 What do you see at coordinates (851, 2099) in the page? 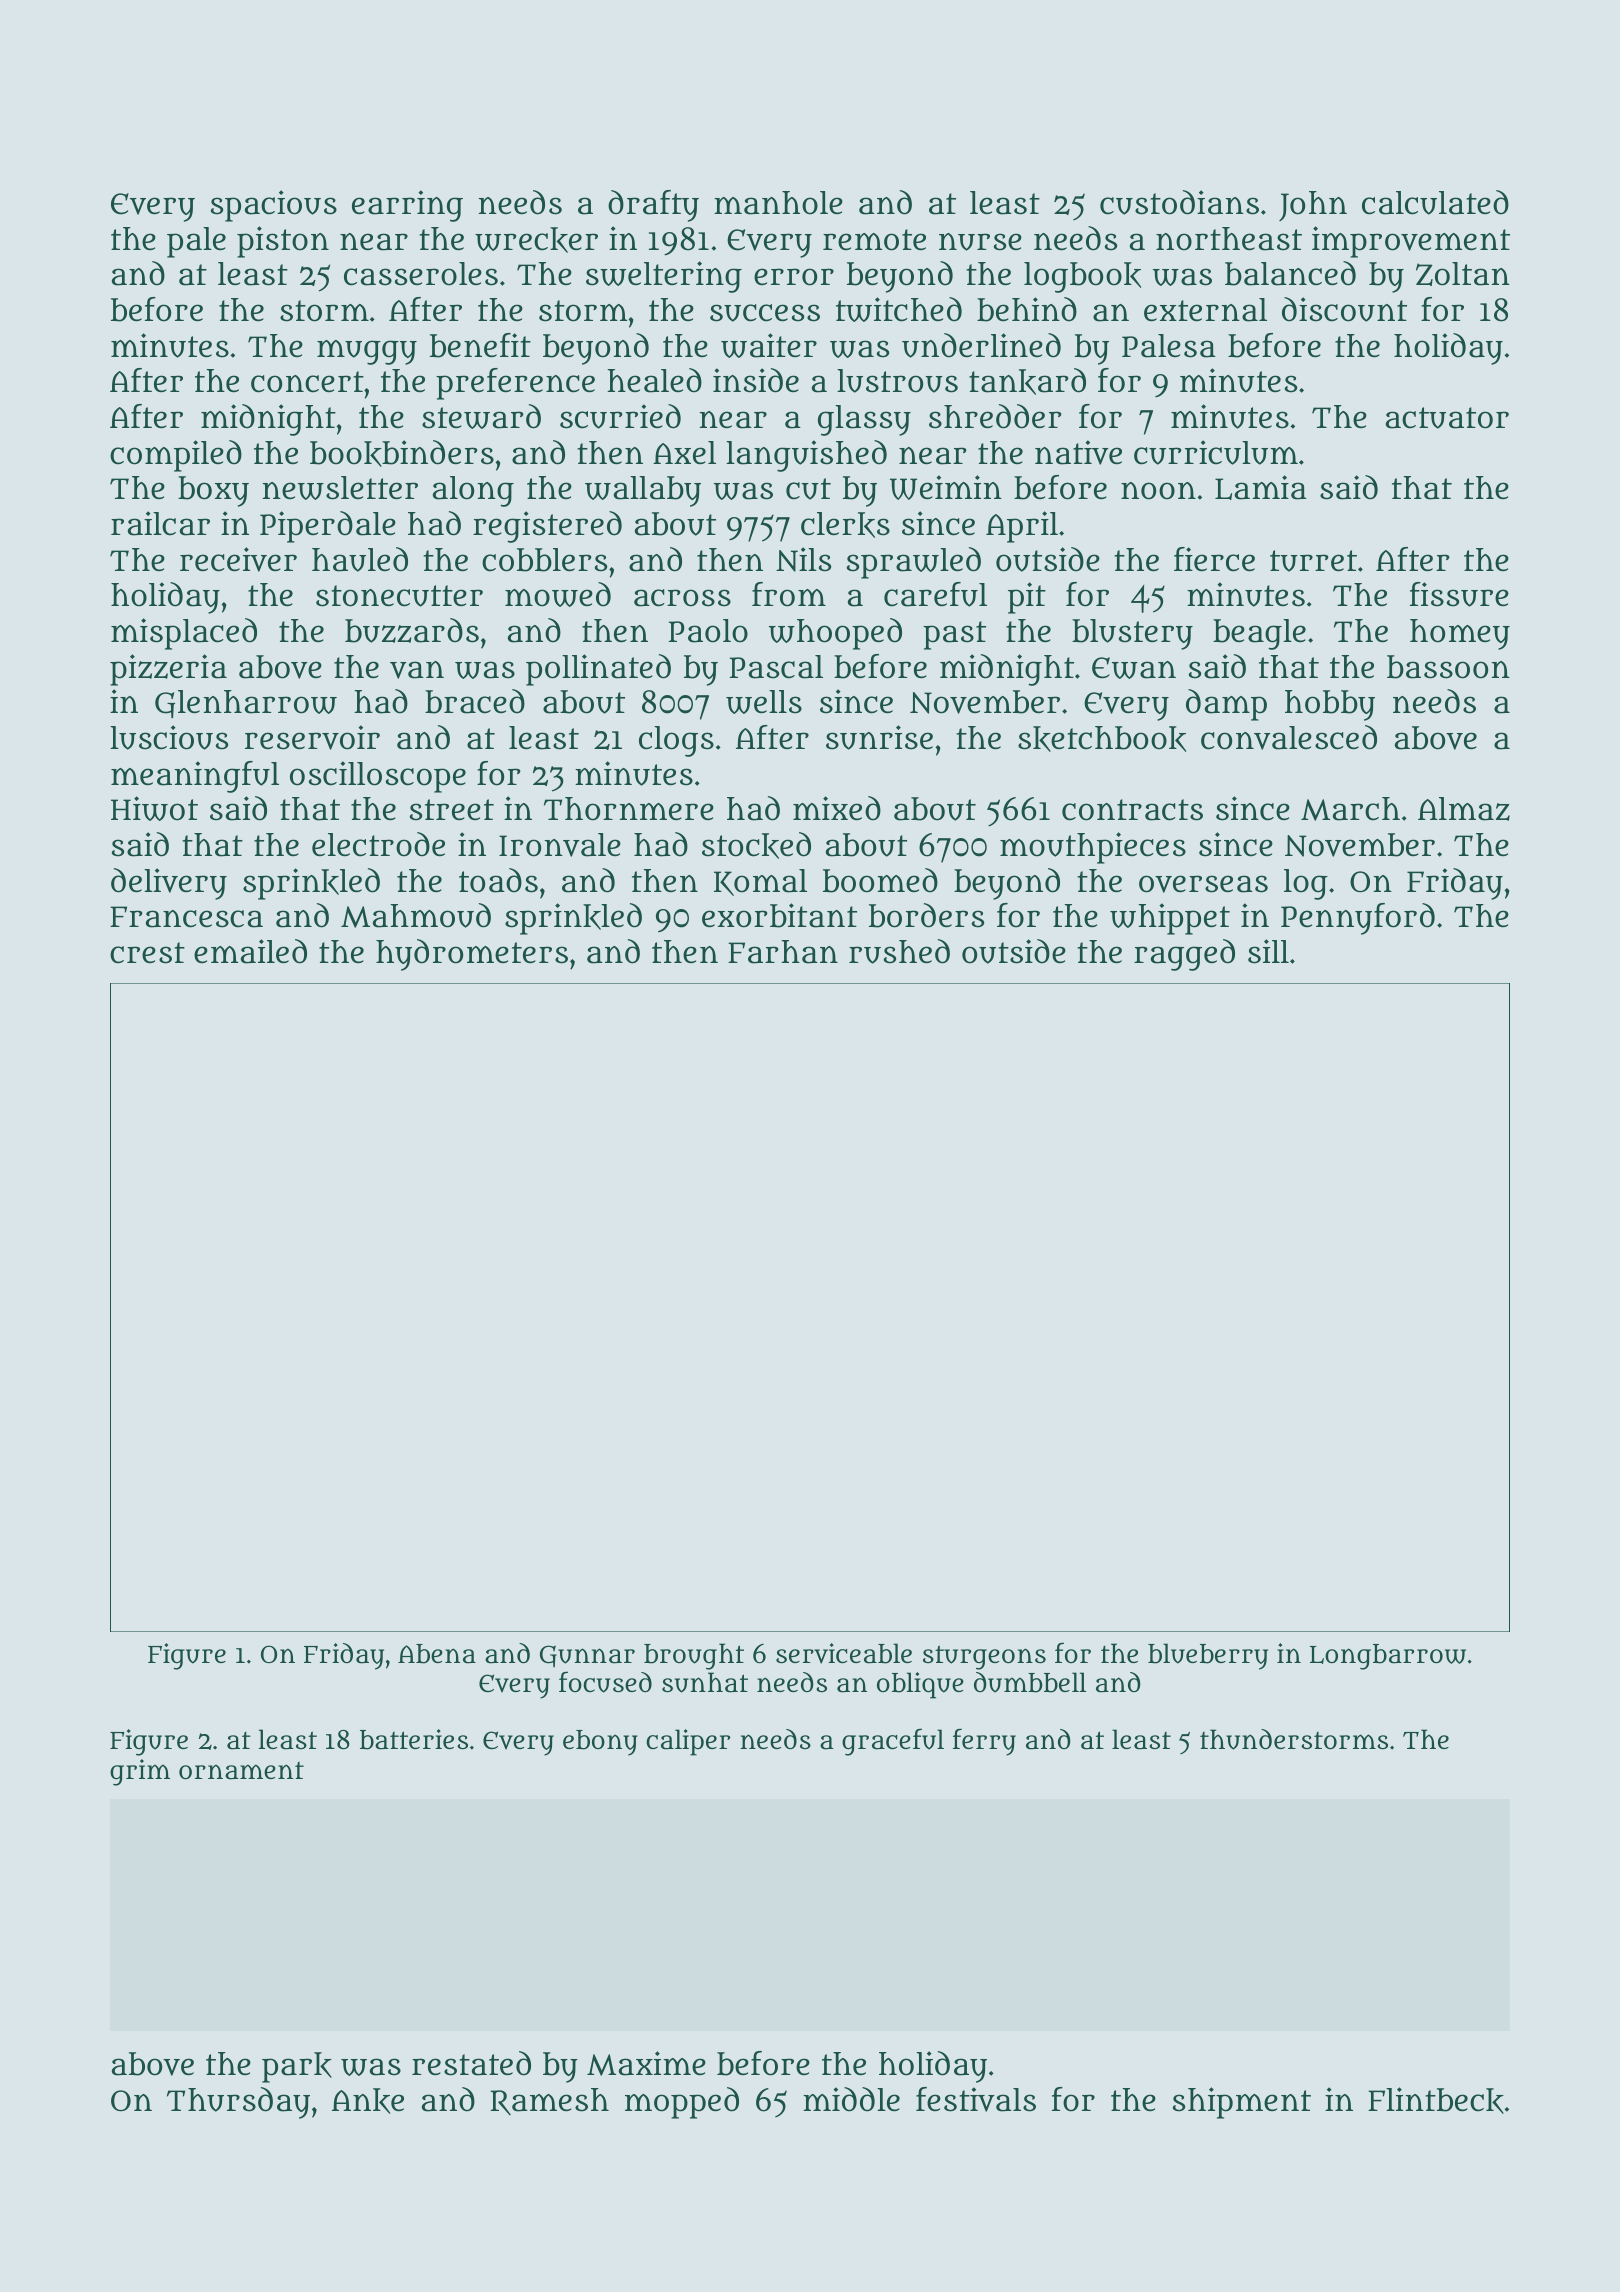
I see `middle` at bounding box center [851, 2099].
